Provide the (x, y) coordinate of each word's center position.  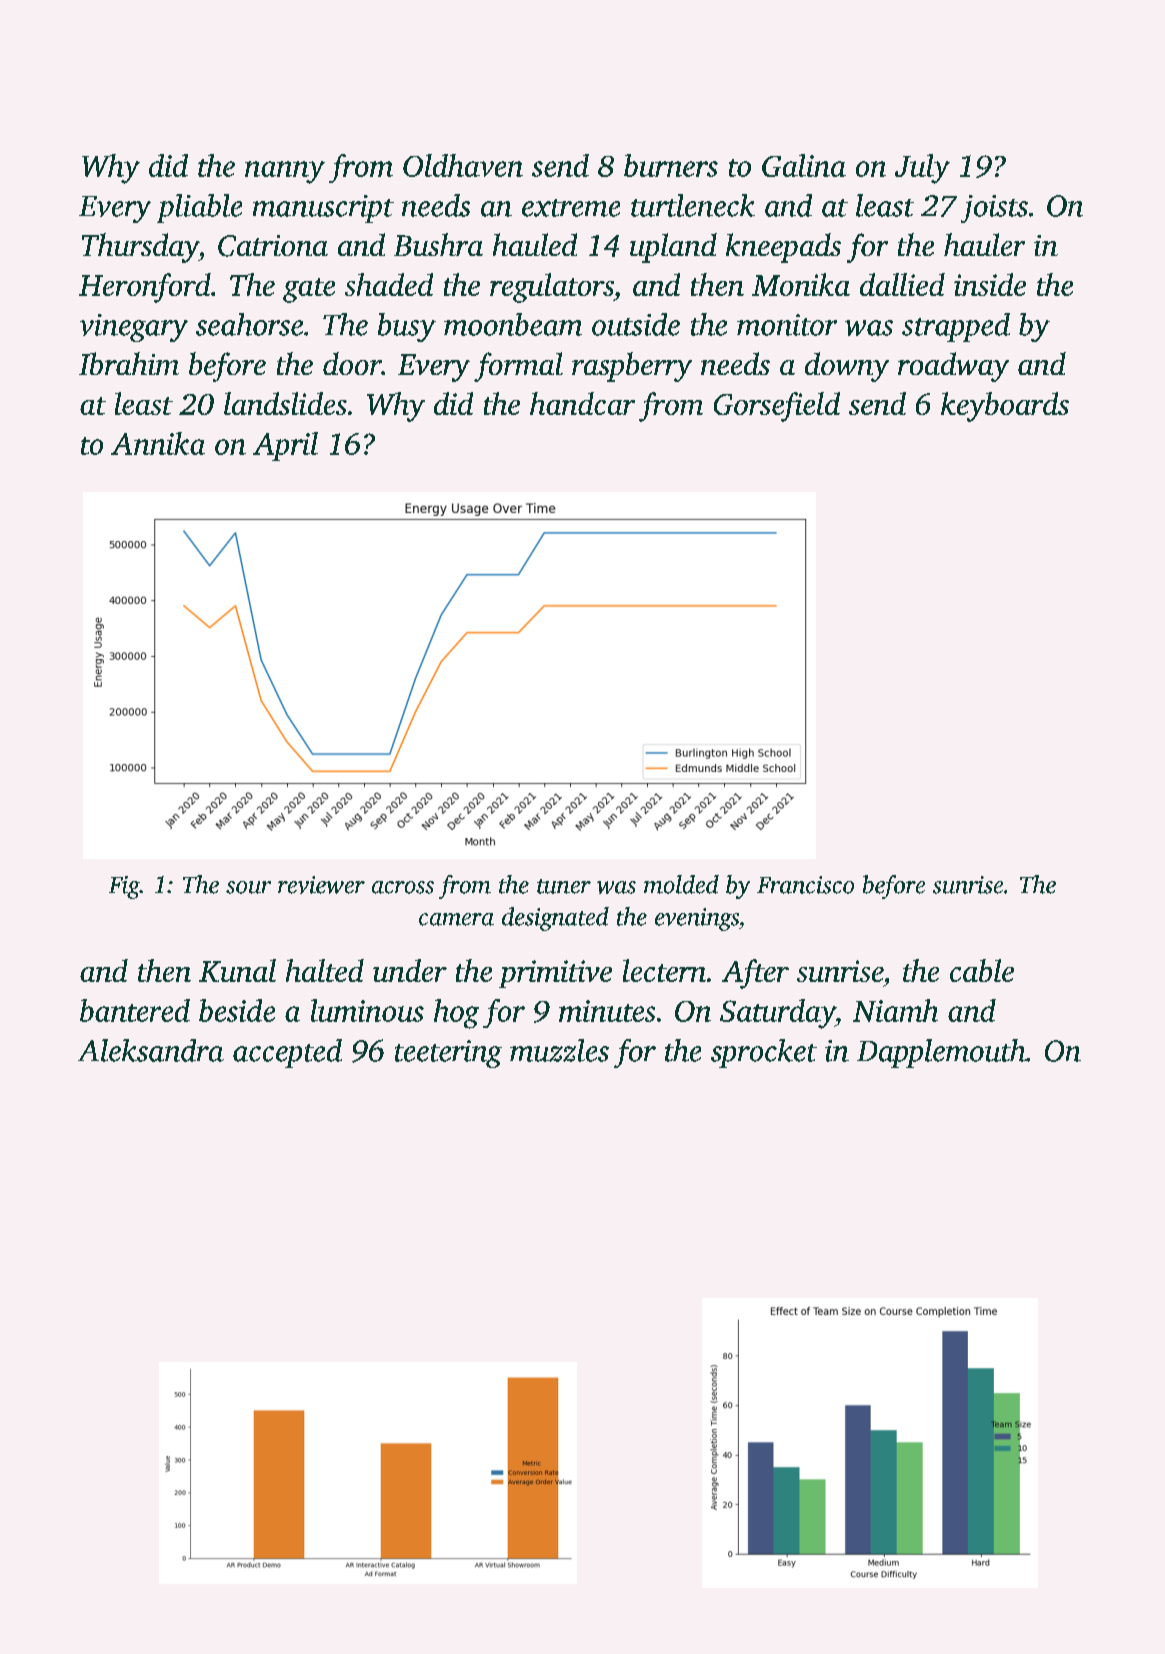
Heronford (145, 288)
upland (673, 248)
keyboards (1005, 407)
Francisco (805, 885)
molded (681, 884)
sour (248, 887)
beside (237, 1010)
